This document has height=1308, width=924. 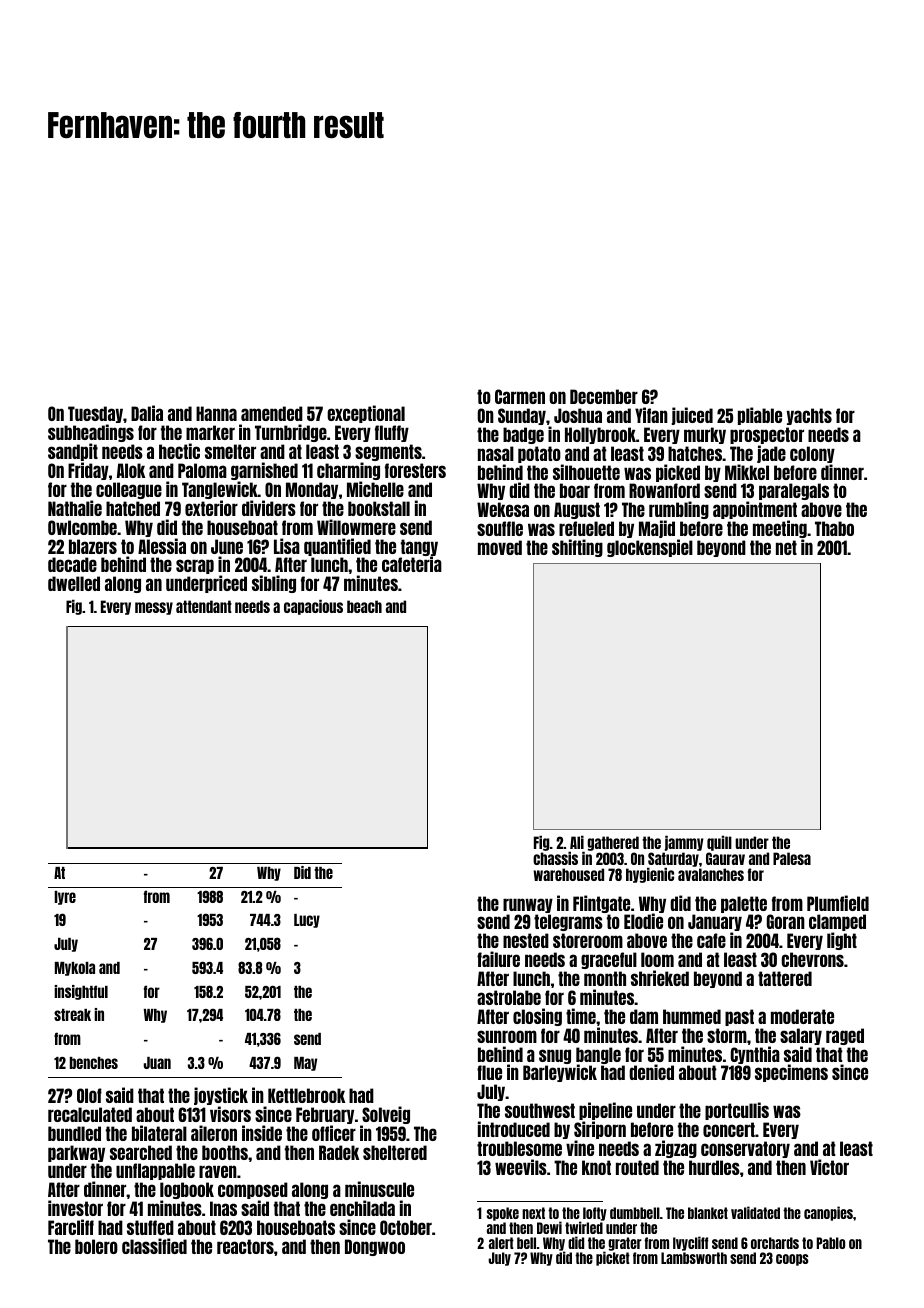 I want to click on beach, so click(x=364, y=606).
